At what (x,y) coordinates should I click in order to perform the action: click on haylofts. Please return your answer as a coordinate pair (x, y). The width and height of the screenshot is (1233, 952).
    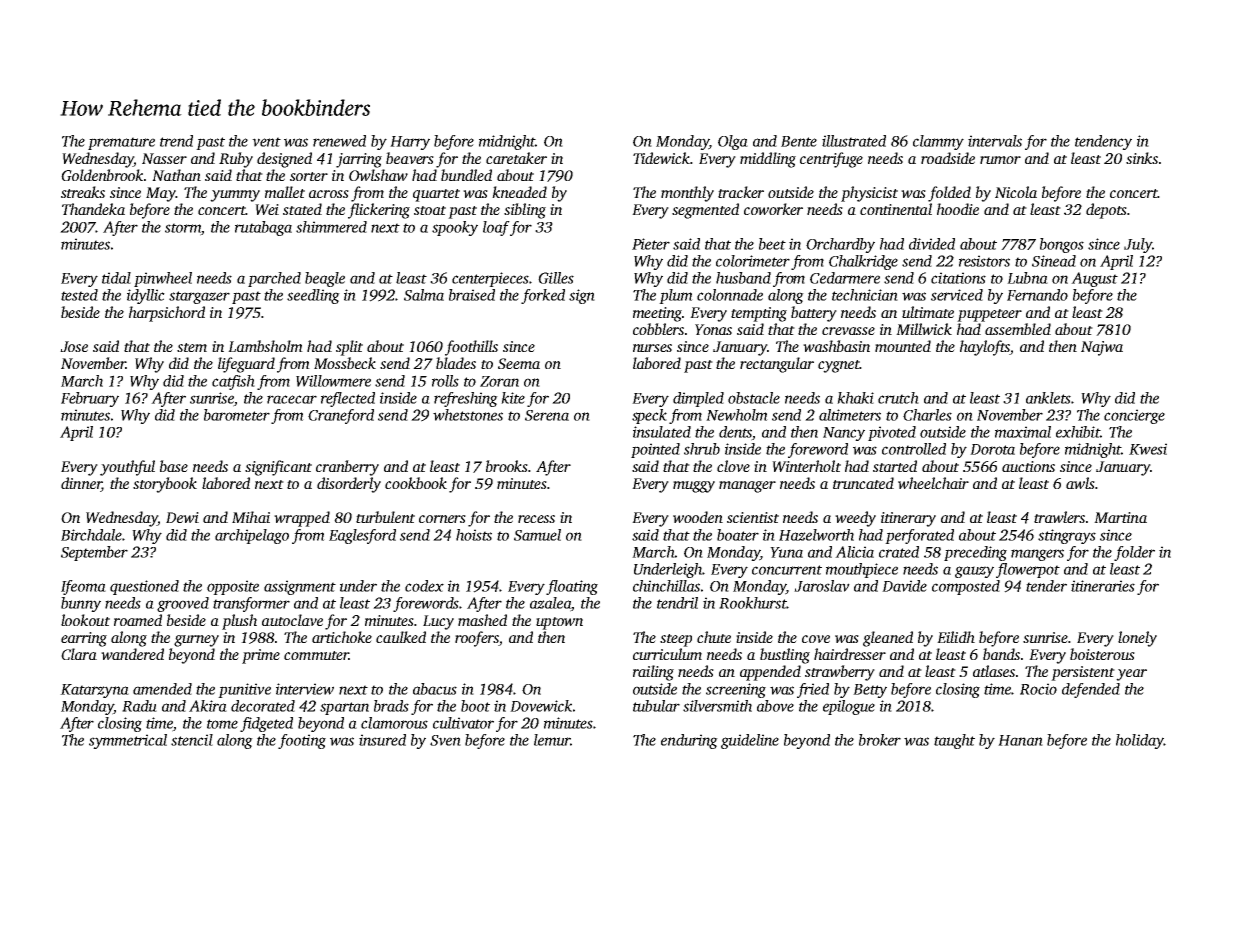
    Looking at the image, I should click on (985, 348).
